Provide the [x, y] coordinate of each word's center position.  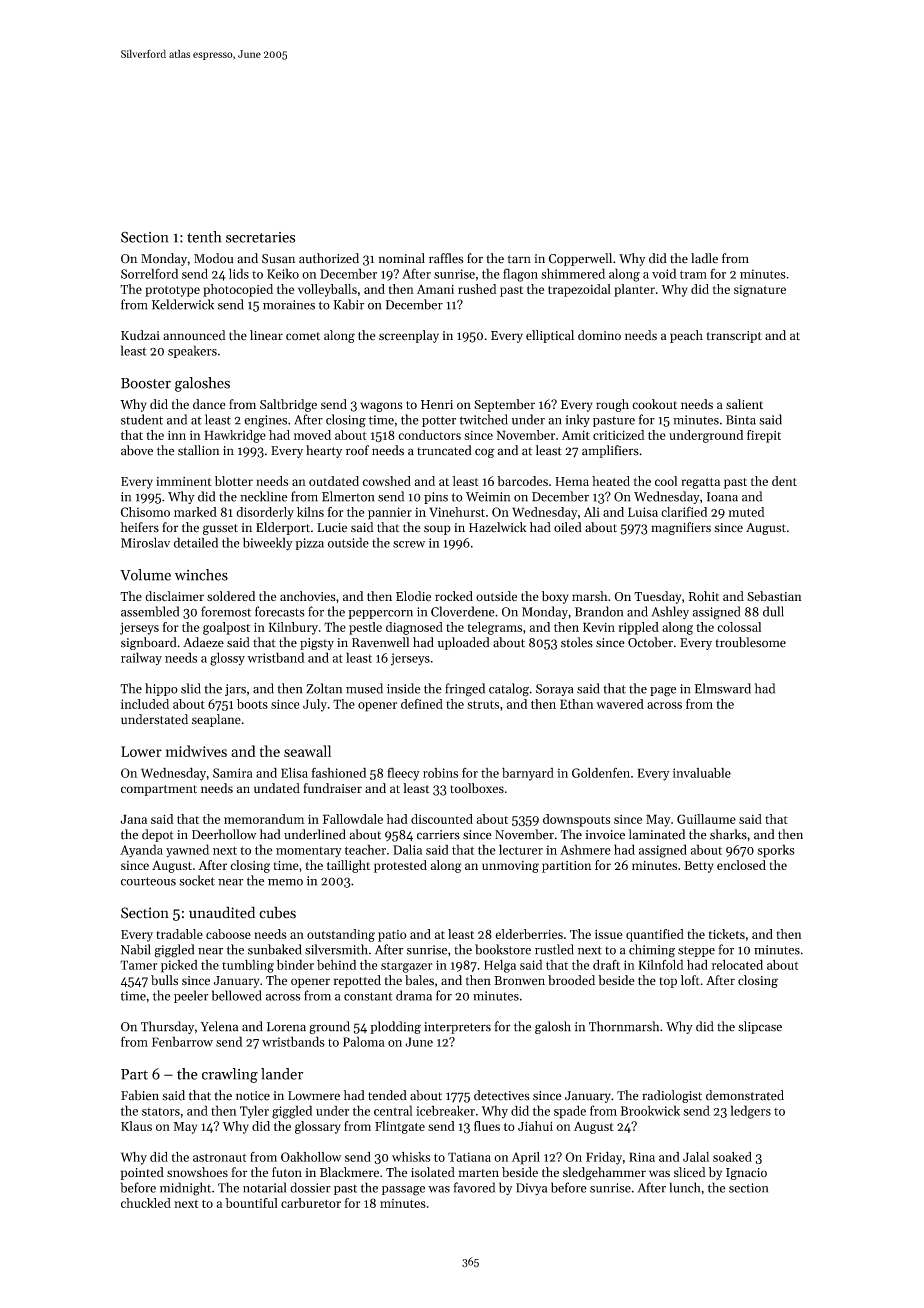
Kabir [348, 304]
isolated [433, 1172]
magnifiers [681, 528]
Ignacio [746, 1174]
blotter [234, 481]
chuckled [146, 1203]
